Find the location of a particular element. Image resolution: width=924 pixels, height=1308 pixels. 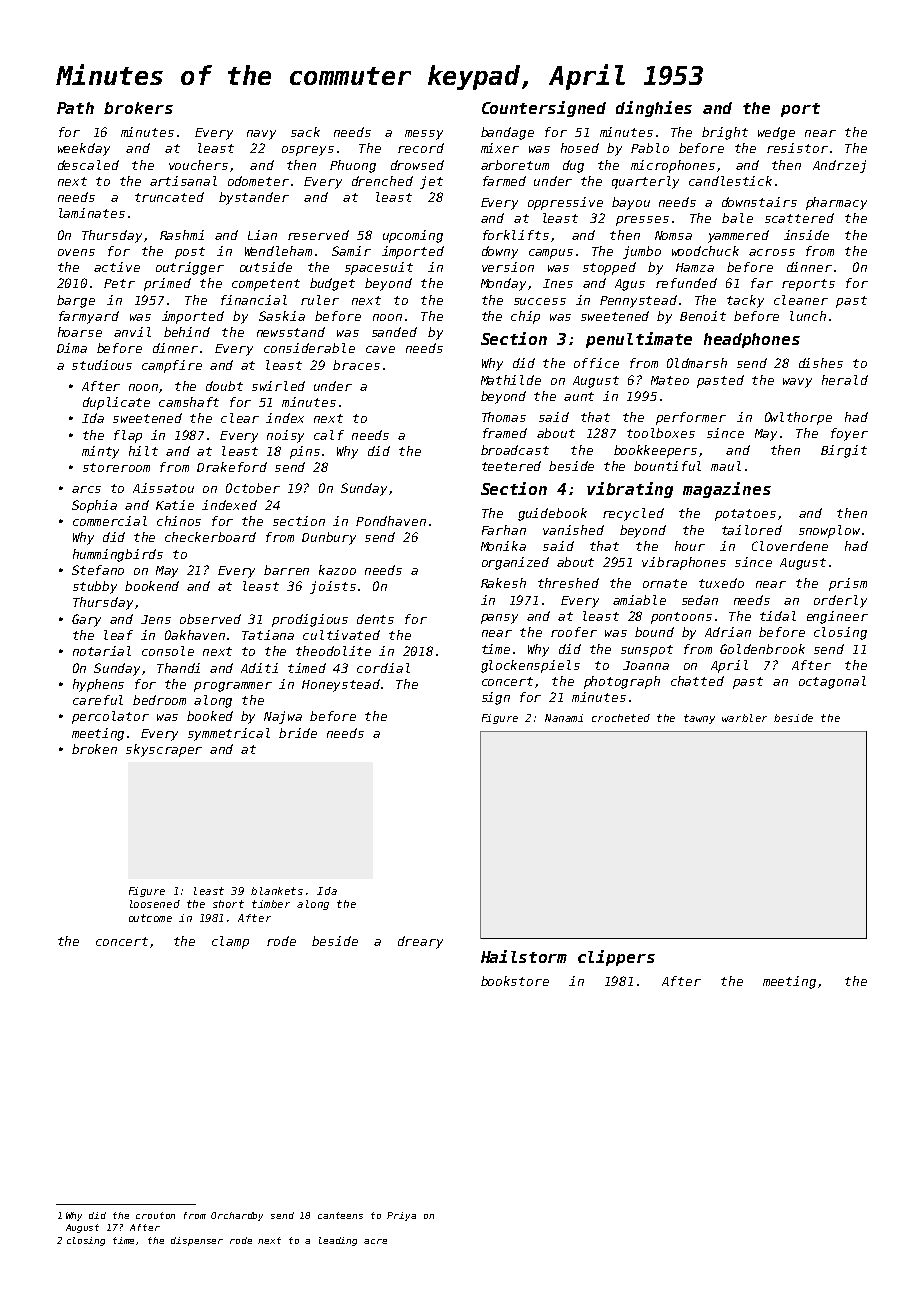

leading is located at coordinates (338, 1241).
